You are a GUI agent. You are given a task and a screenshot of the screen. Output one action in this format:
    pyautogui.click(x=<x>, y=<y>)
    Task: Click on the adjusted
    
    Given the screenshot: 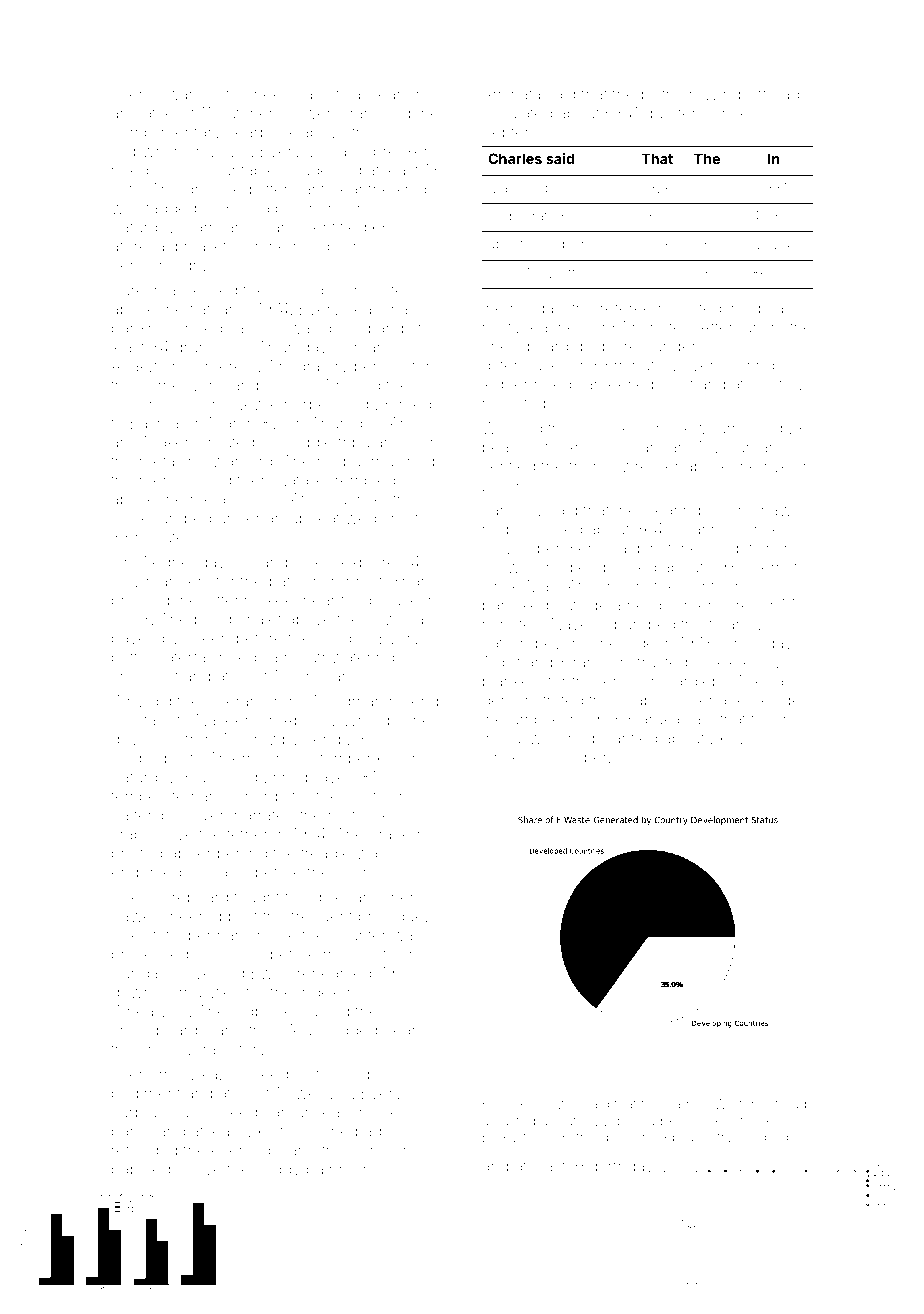 What is the action you would take?
    pyautogui.click(x=508, y=1122)
